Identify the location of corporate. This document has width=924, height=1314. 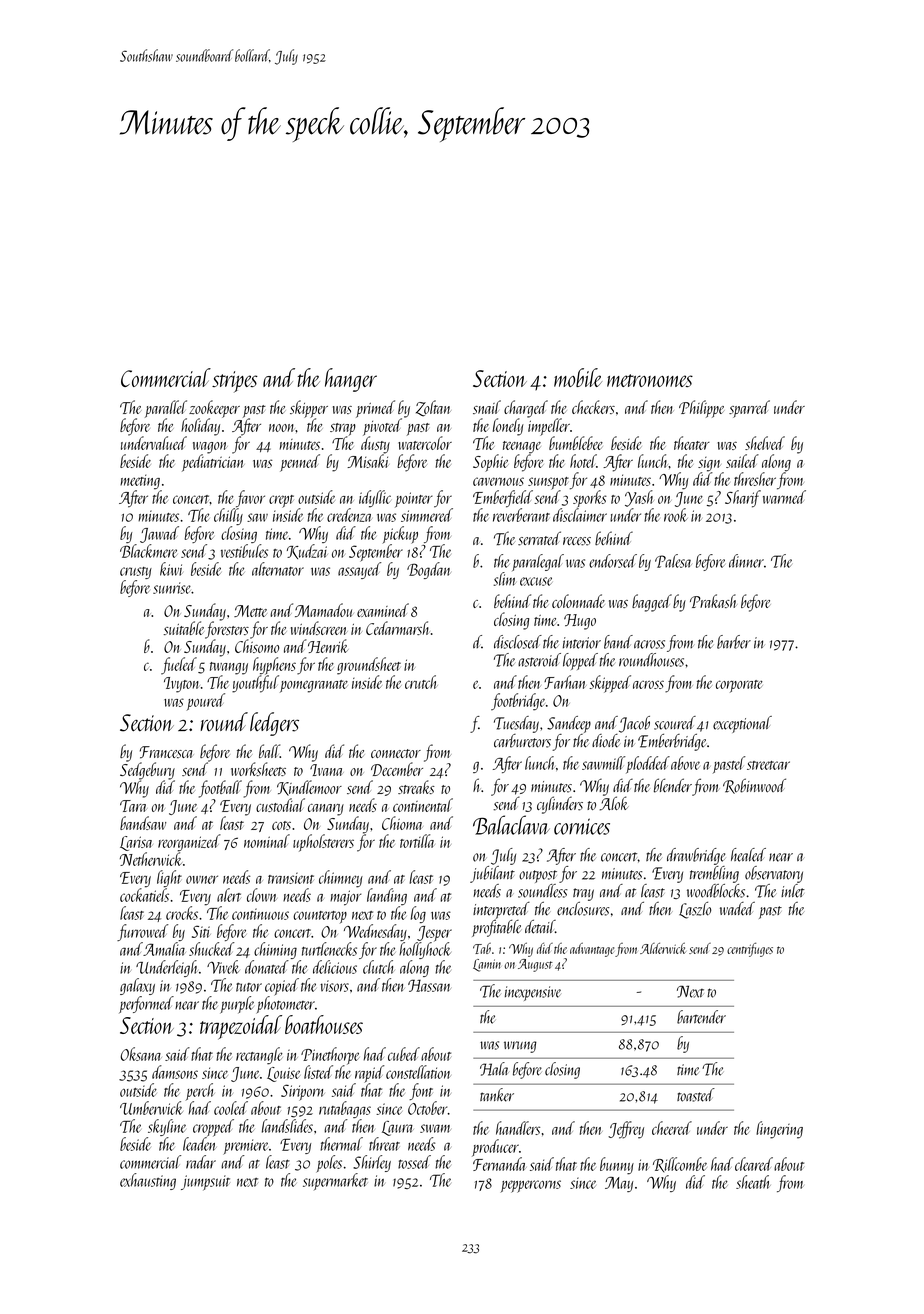
(739, 686).
